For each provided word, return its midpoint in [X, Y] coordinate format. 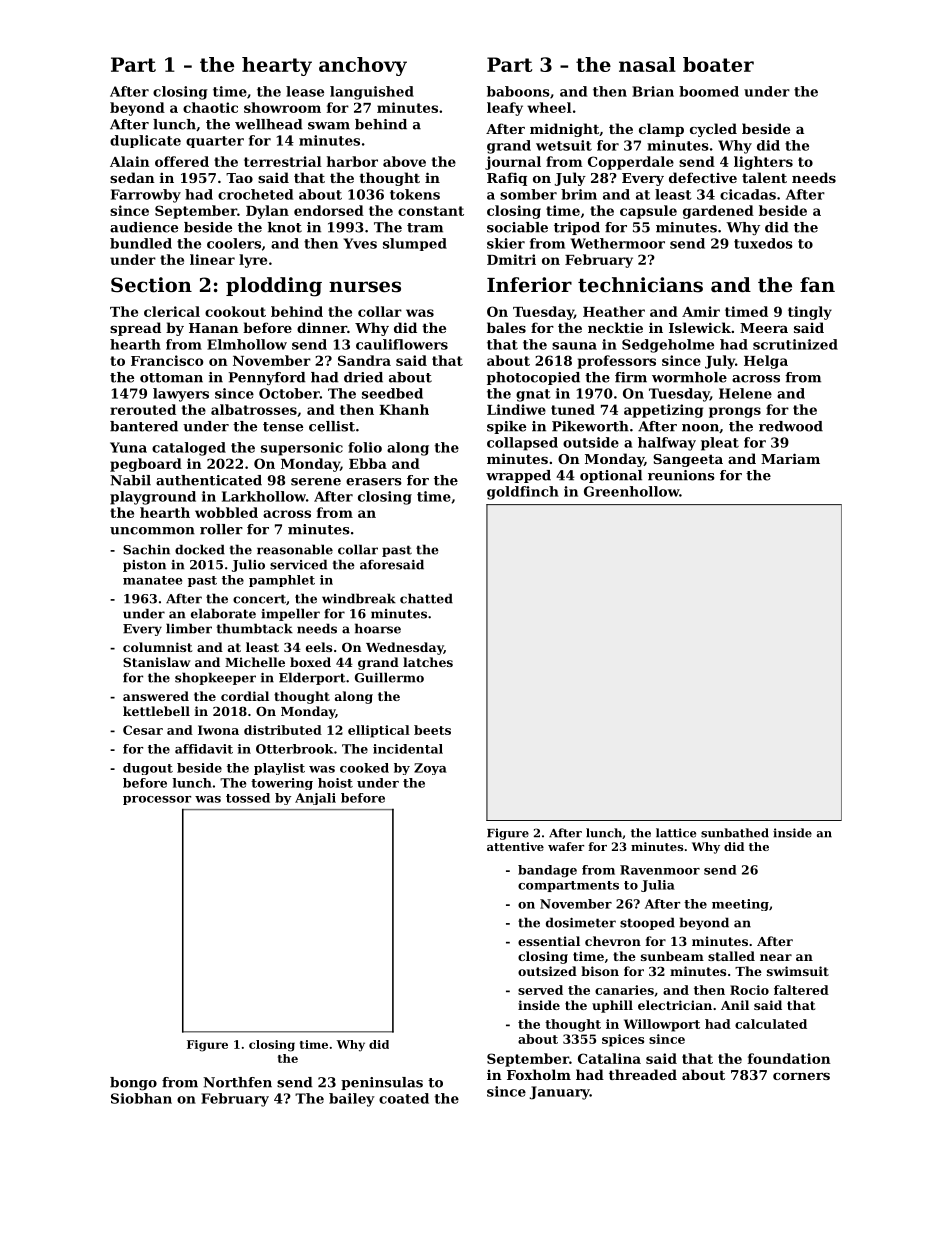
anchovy [363, 66]
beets [432, 730]
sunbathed [735, 833]
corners [801, 1076]
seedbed [392, 393]
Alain [129, 161]
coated [404, 1098]
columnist [157, 647]
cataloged [189, 449]
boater [718, 64]
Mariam [790, 458]
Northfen [237, 1082]
